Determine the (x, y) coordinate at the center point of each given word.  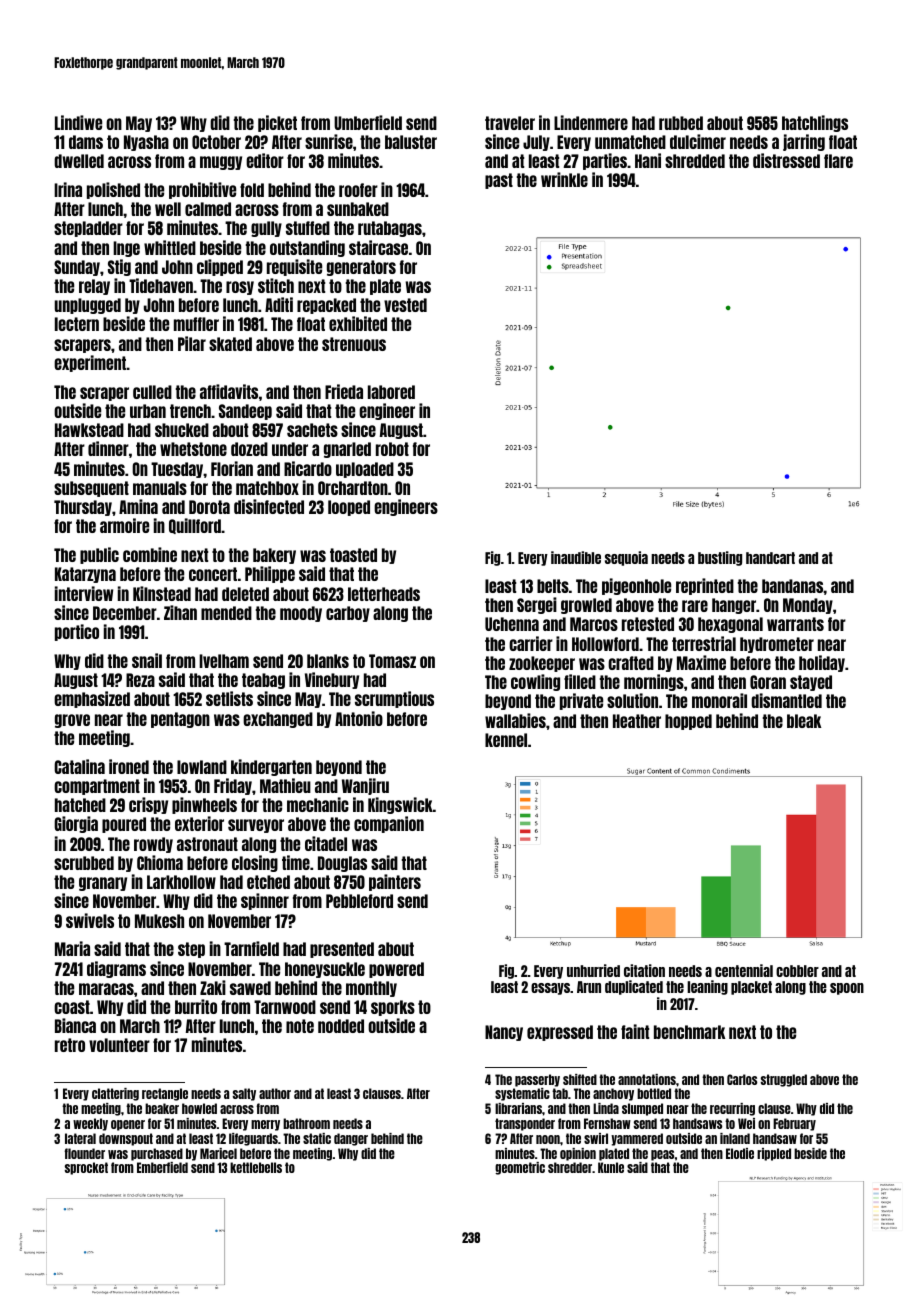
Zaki (213, 987)
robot (392, 449)
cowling (535, 682)
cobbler (797, 971)
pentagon (180, 720)
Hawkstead (89, 430)
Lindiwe (78, 122)
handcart (770, 558)
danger (351, 1139)
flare (838, 161)
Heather (637, 721)
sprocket (86, 1168)
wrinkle (564, 179)
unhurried (593, 970)
